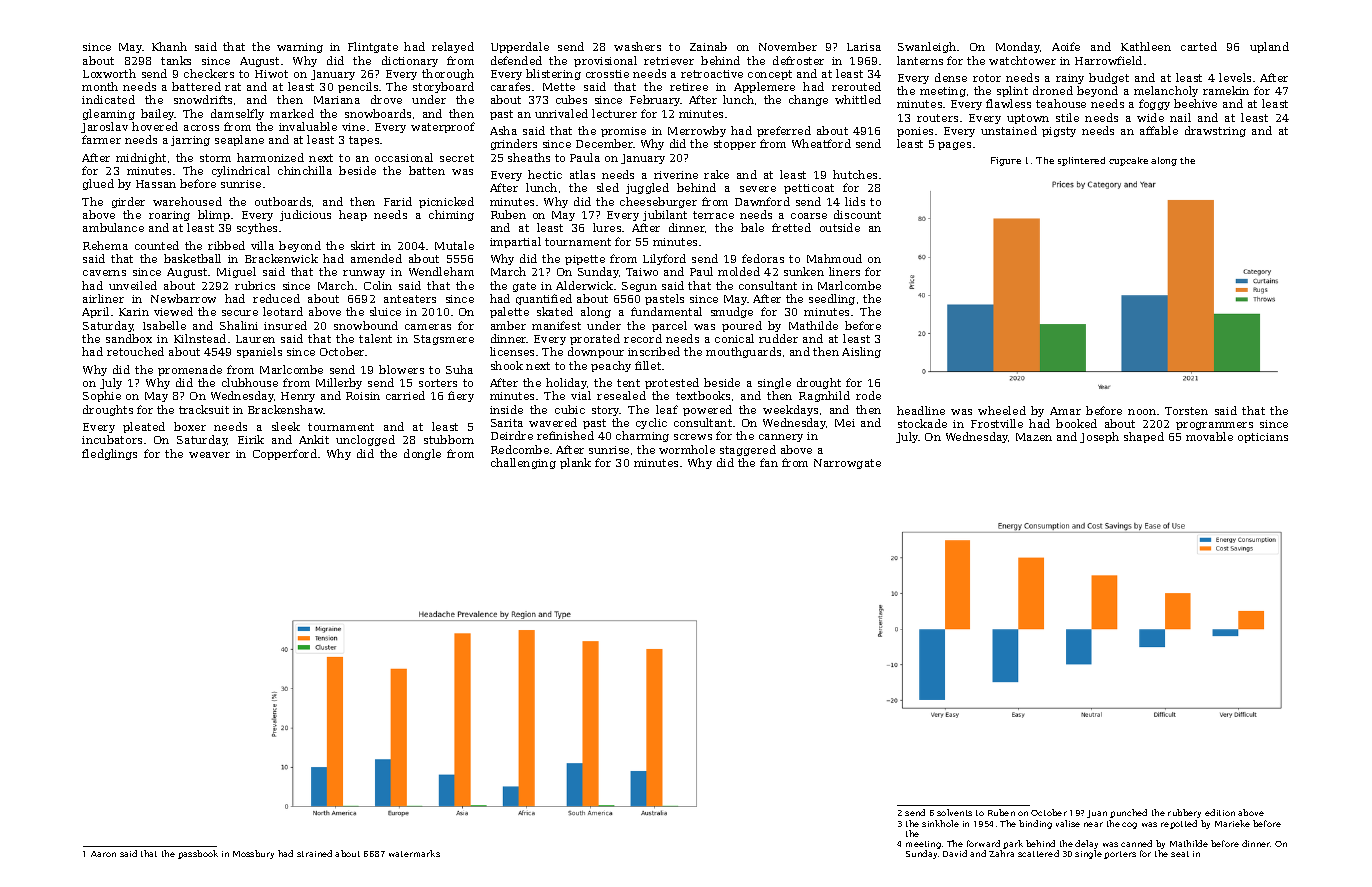 This screenshot has height=887, width=1372. Describe the element at coordinates (103, 854) in the screenshot. I see `Aaron` at that location.
